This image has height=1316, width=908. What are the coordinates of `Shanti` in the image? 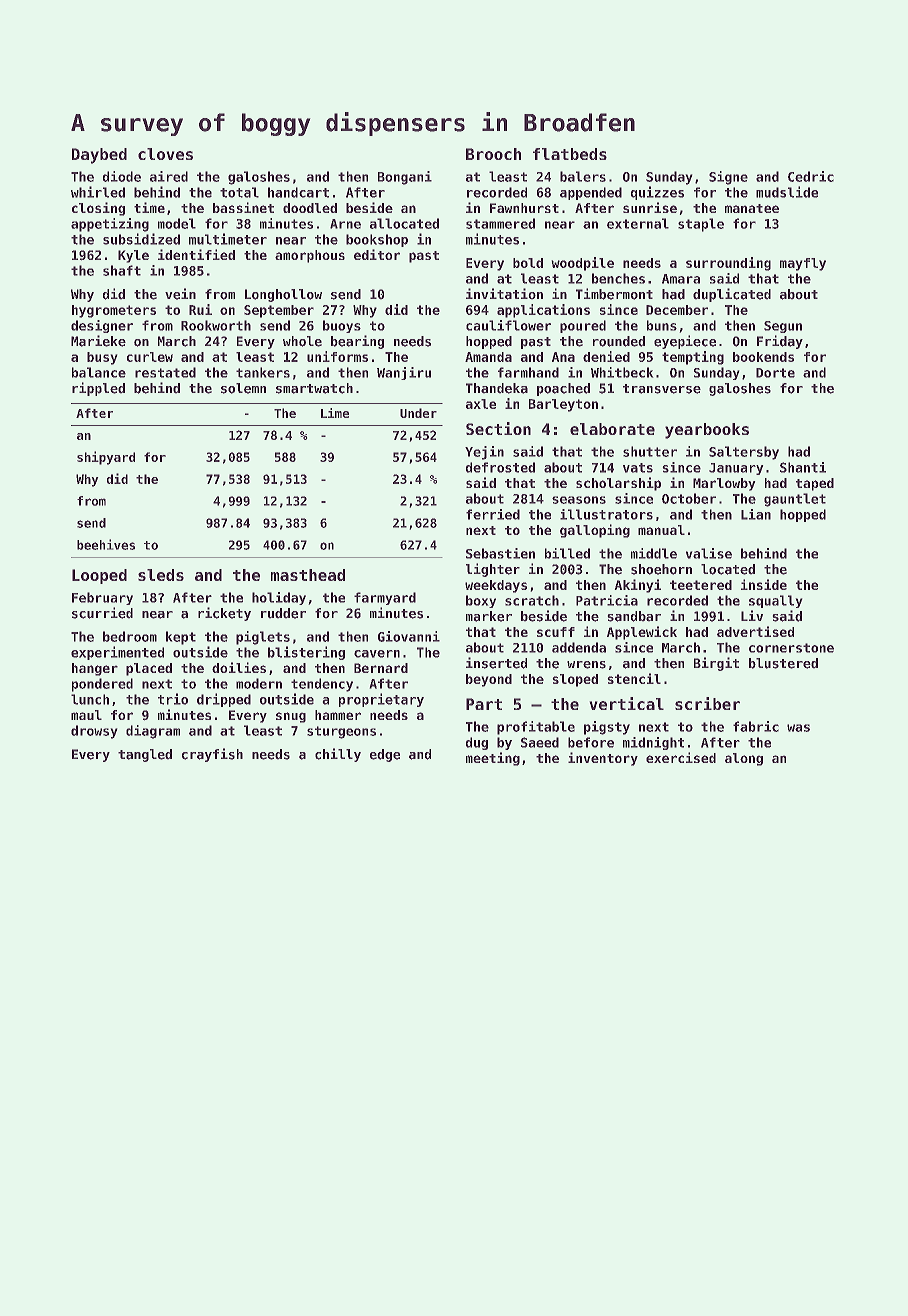 It's located at (803, 467).
